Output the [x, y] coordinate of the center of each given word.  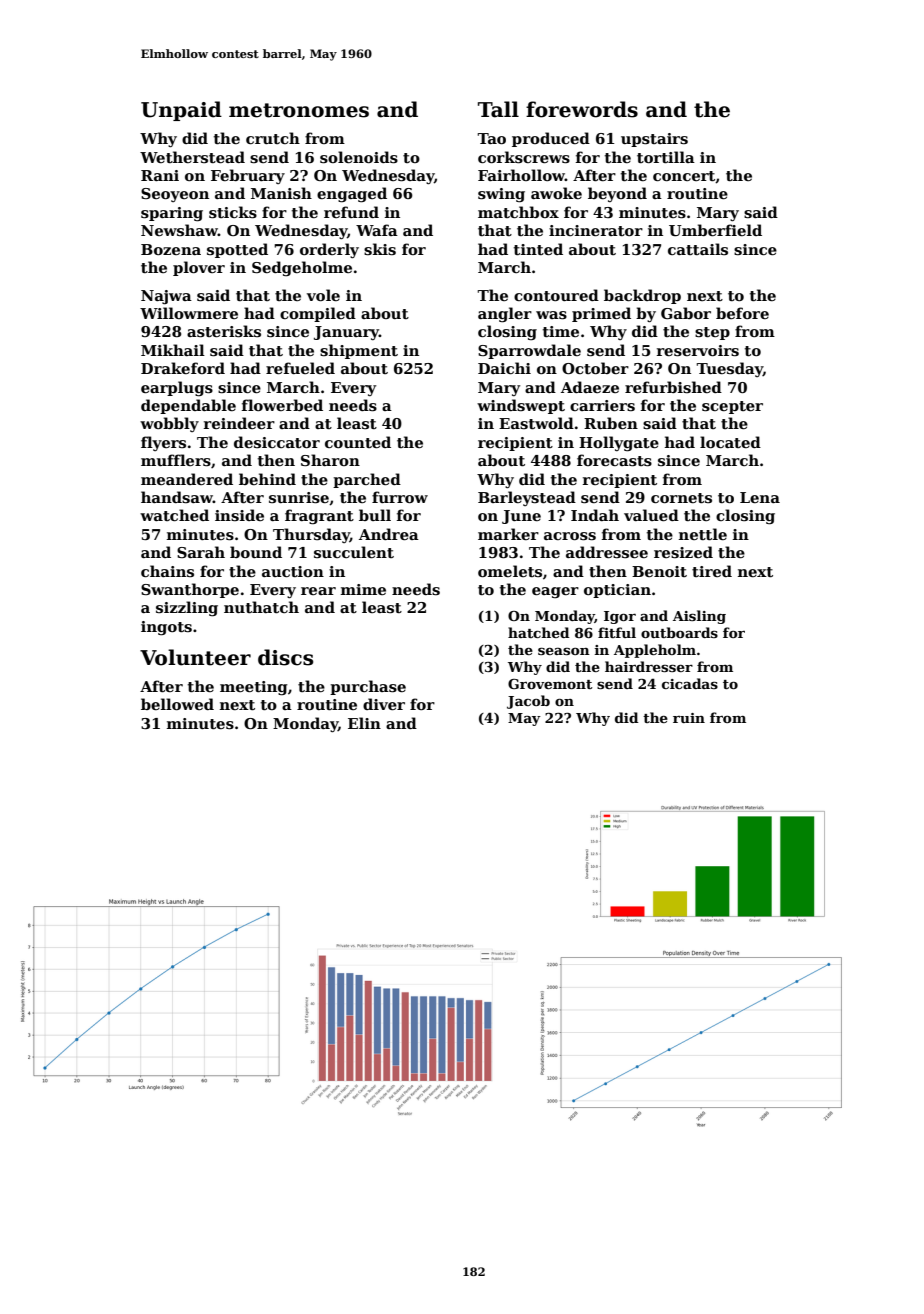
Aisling [699, 617]
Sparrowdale [529, 351]
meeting [254, 688]
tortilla [666, 157]
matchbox [518, 212]
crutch [273, 138]
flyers [163, 443]
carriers [602, 405]
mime [363, 589]
